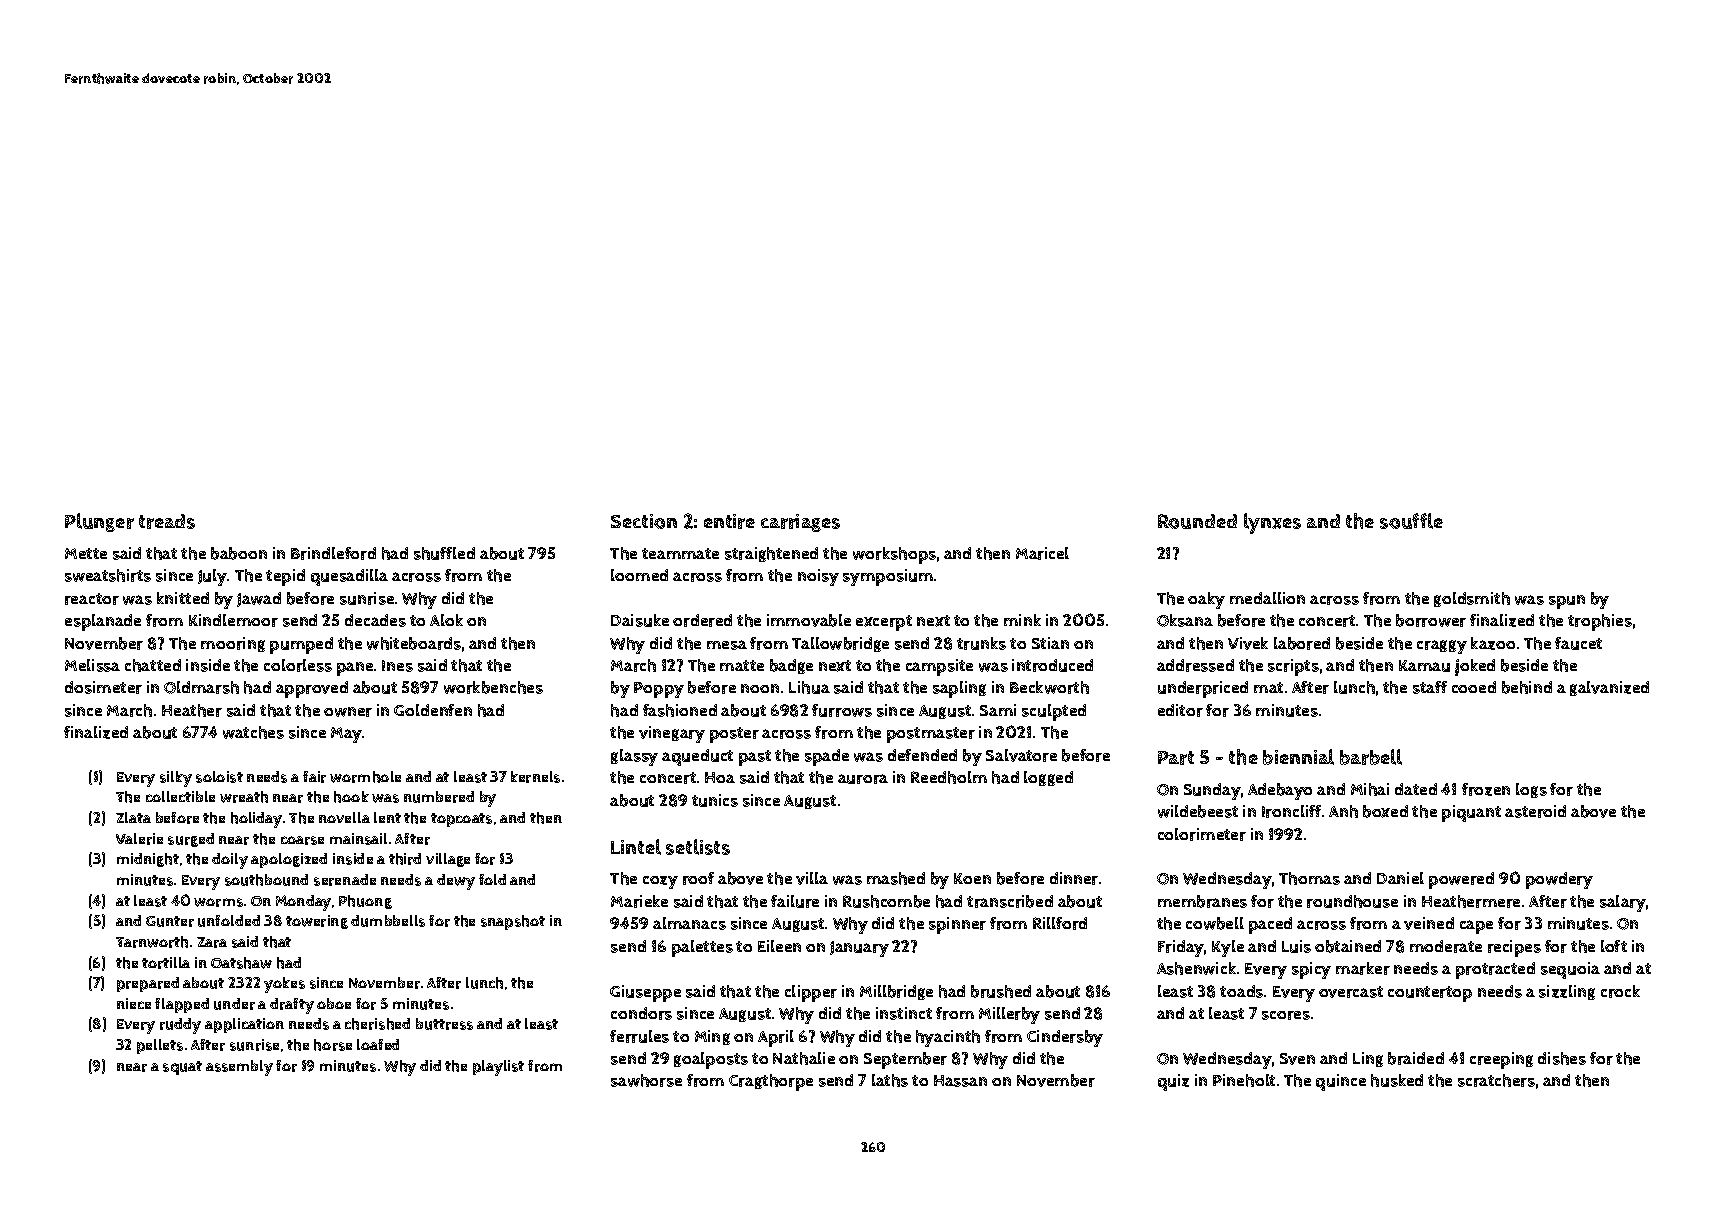  I want to click on esplanade, so click(103, 622).
